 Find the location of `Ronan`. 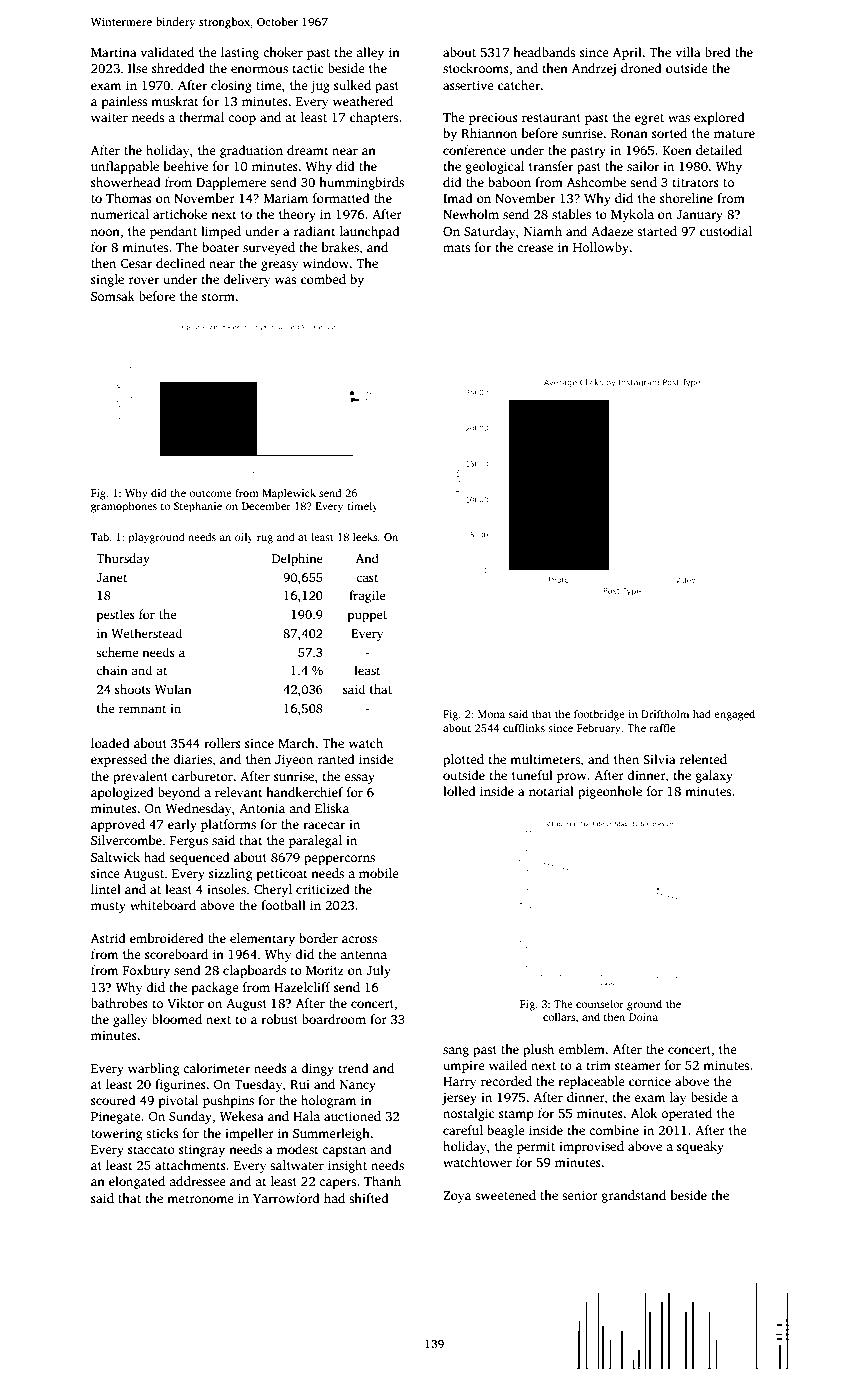

Ronan is located at coordinates (629, 133).
